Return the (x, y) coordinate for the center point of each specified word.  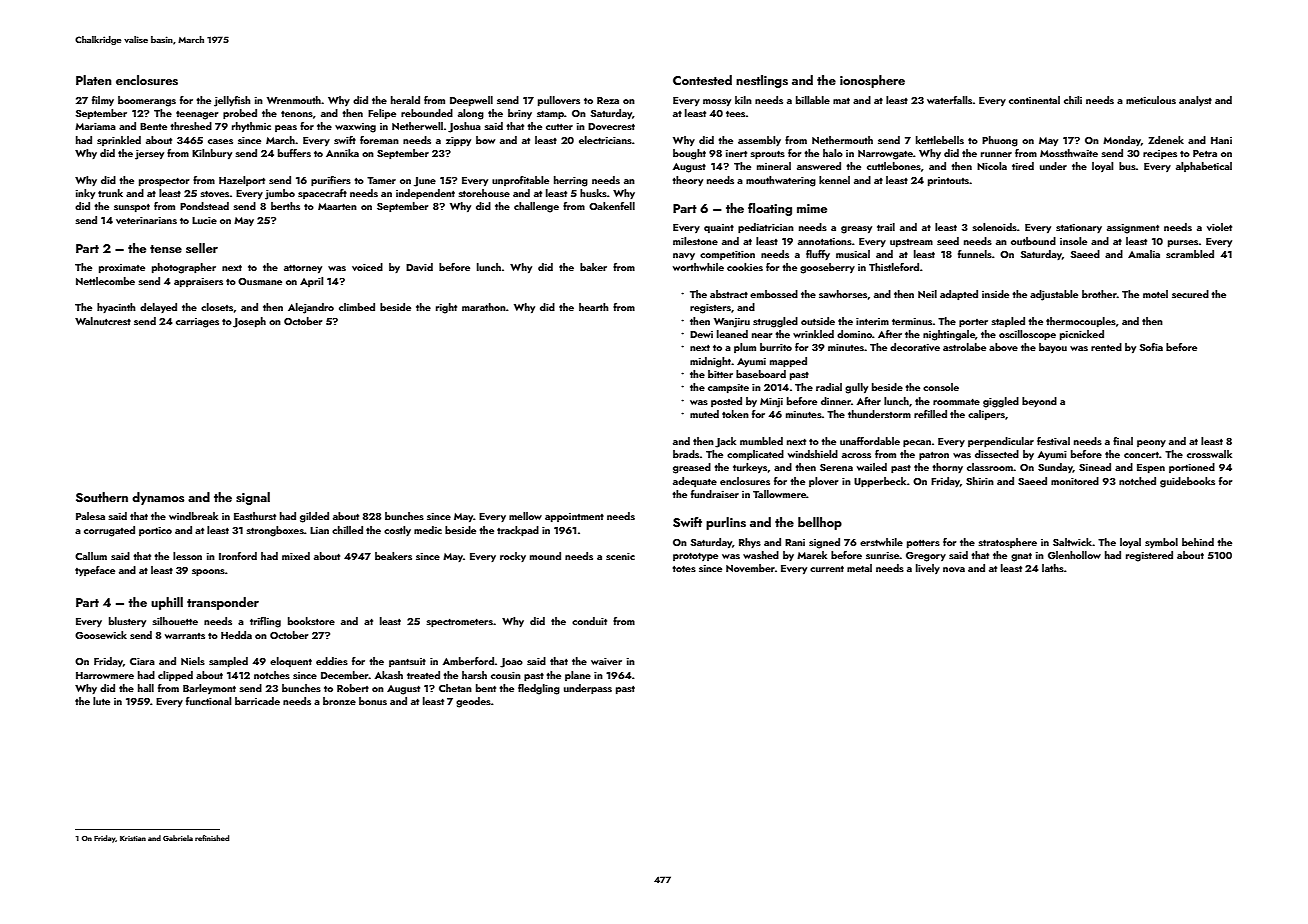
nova (954, 569)
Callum (91, 556)
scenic (620, 556)
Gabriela (178, 838)
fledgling (539, 689)
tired (1023, 166)
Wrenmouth (294, 100)
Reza (608, 100)
